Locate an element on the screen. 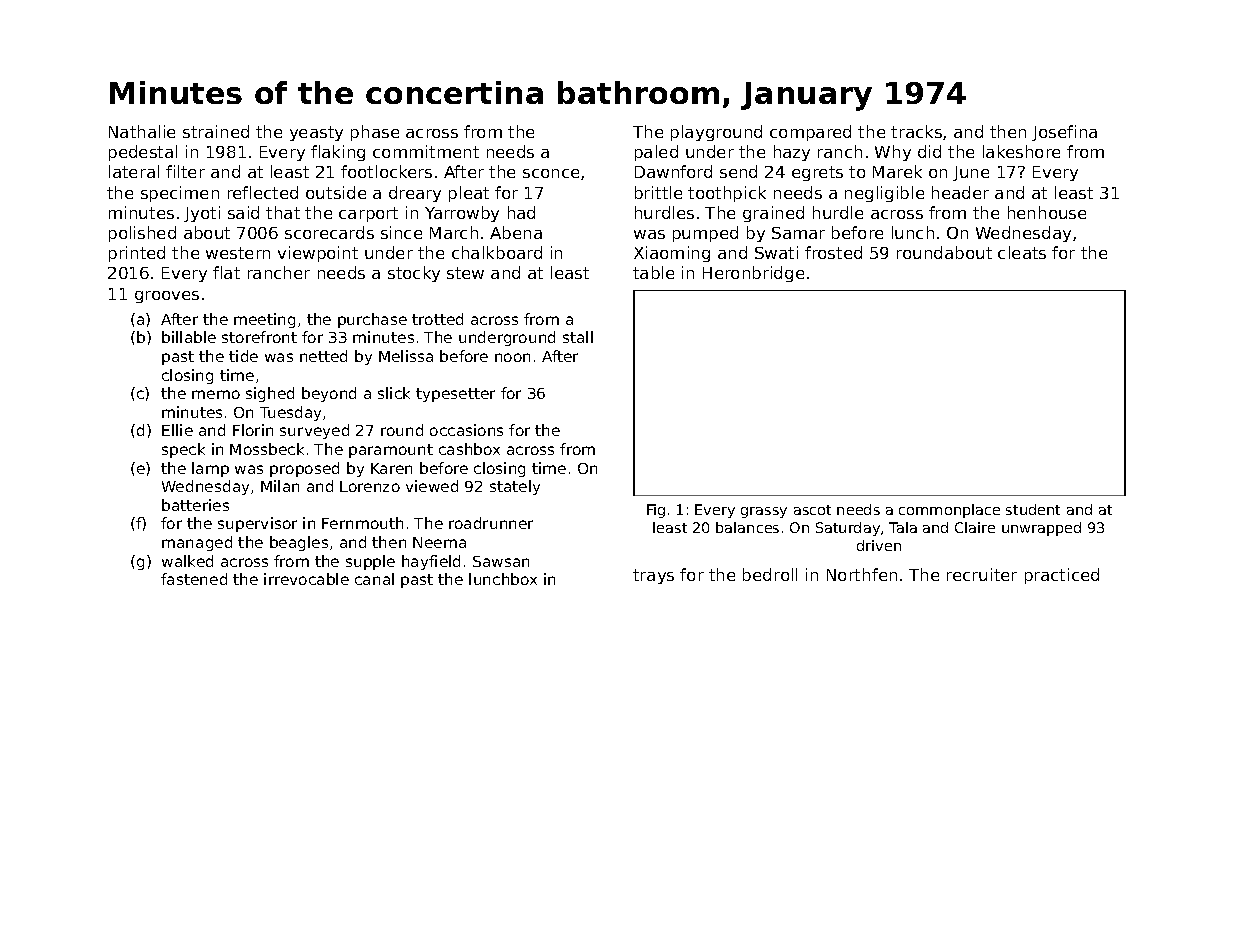 The image size is (1233, 952). Fernmouth is located at coordinates (362, 523).
